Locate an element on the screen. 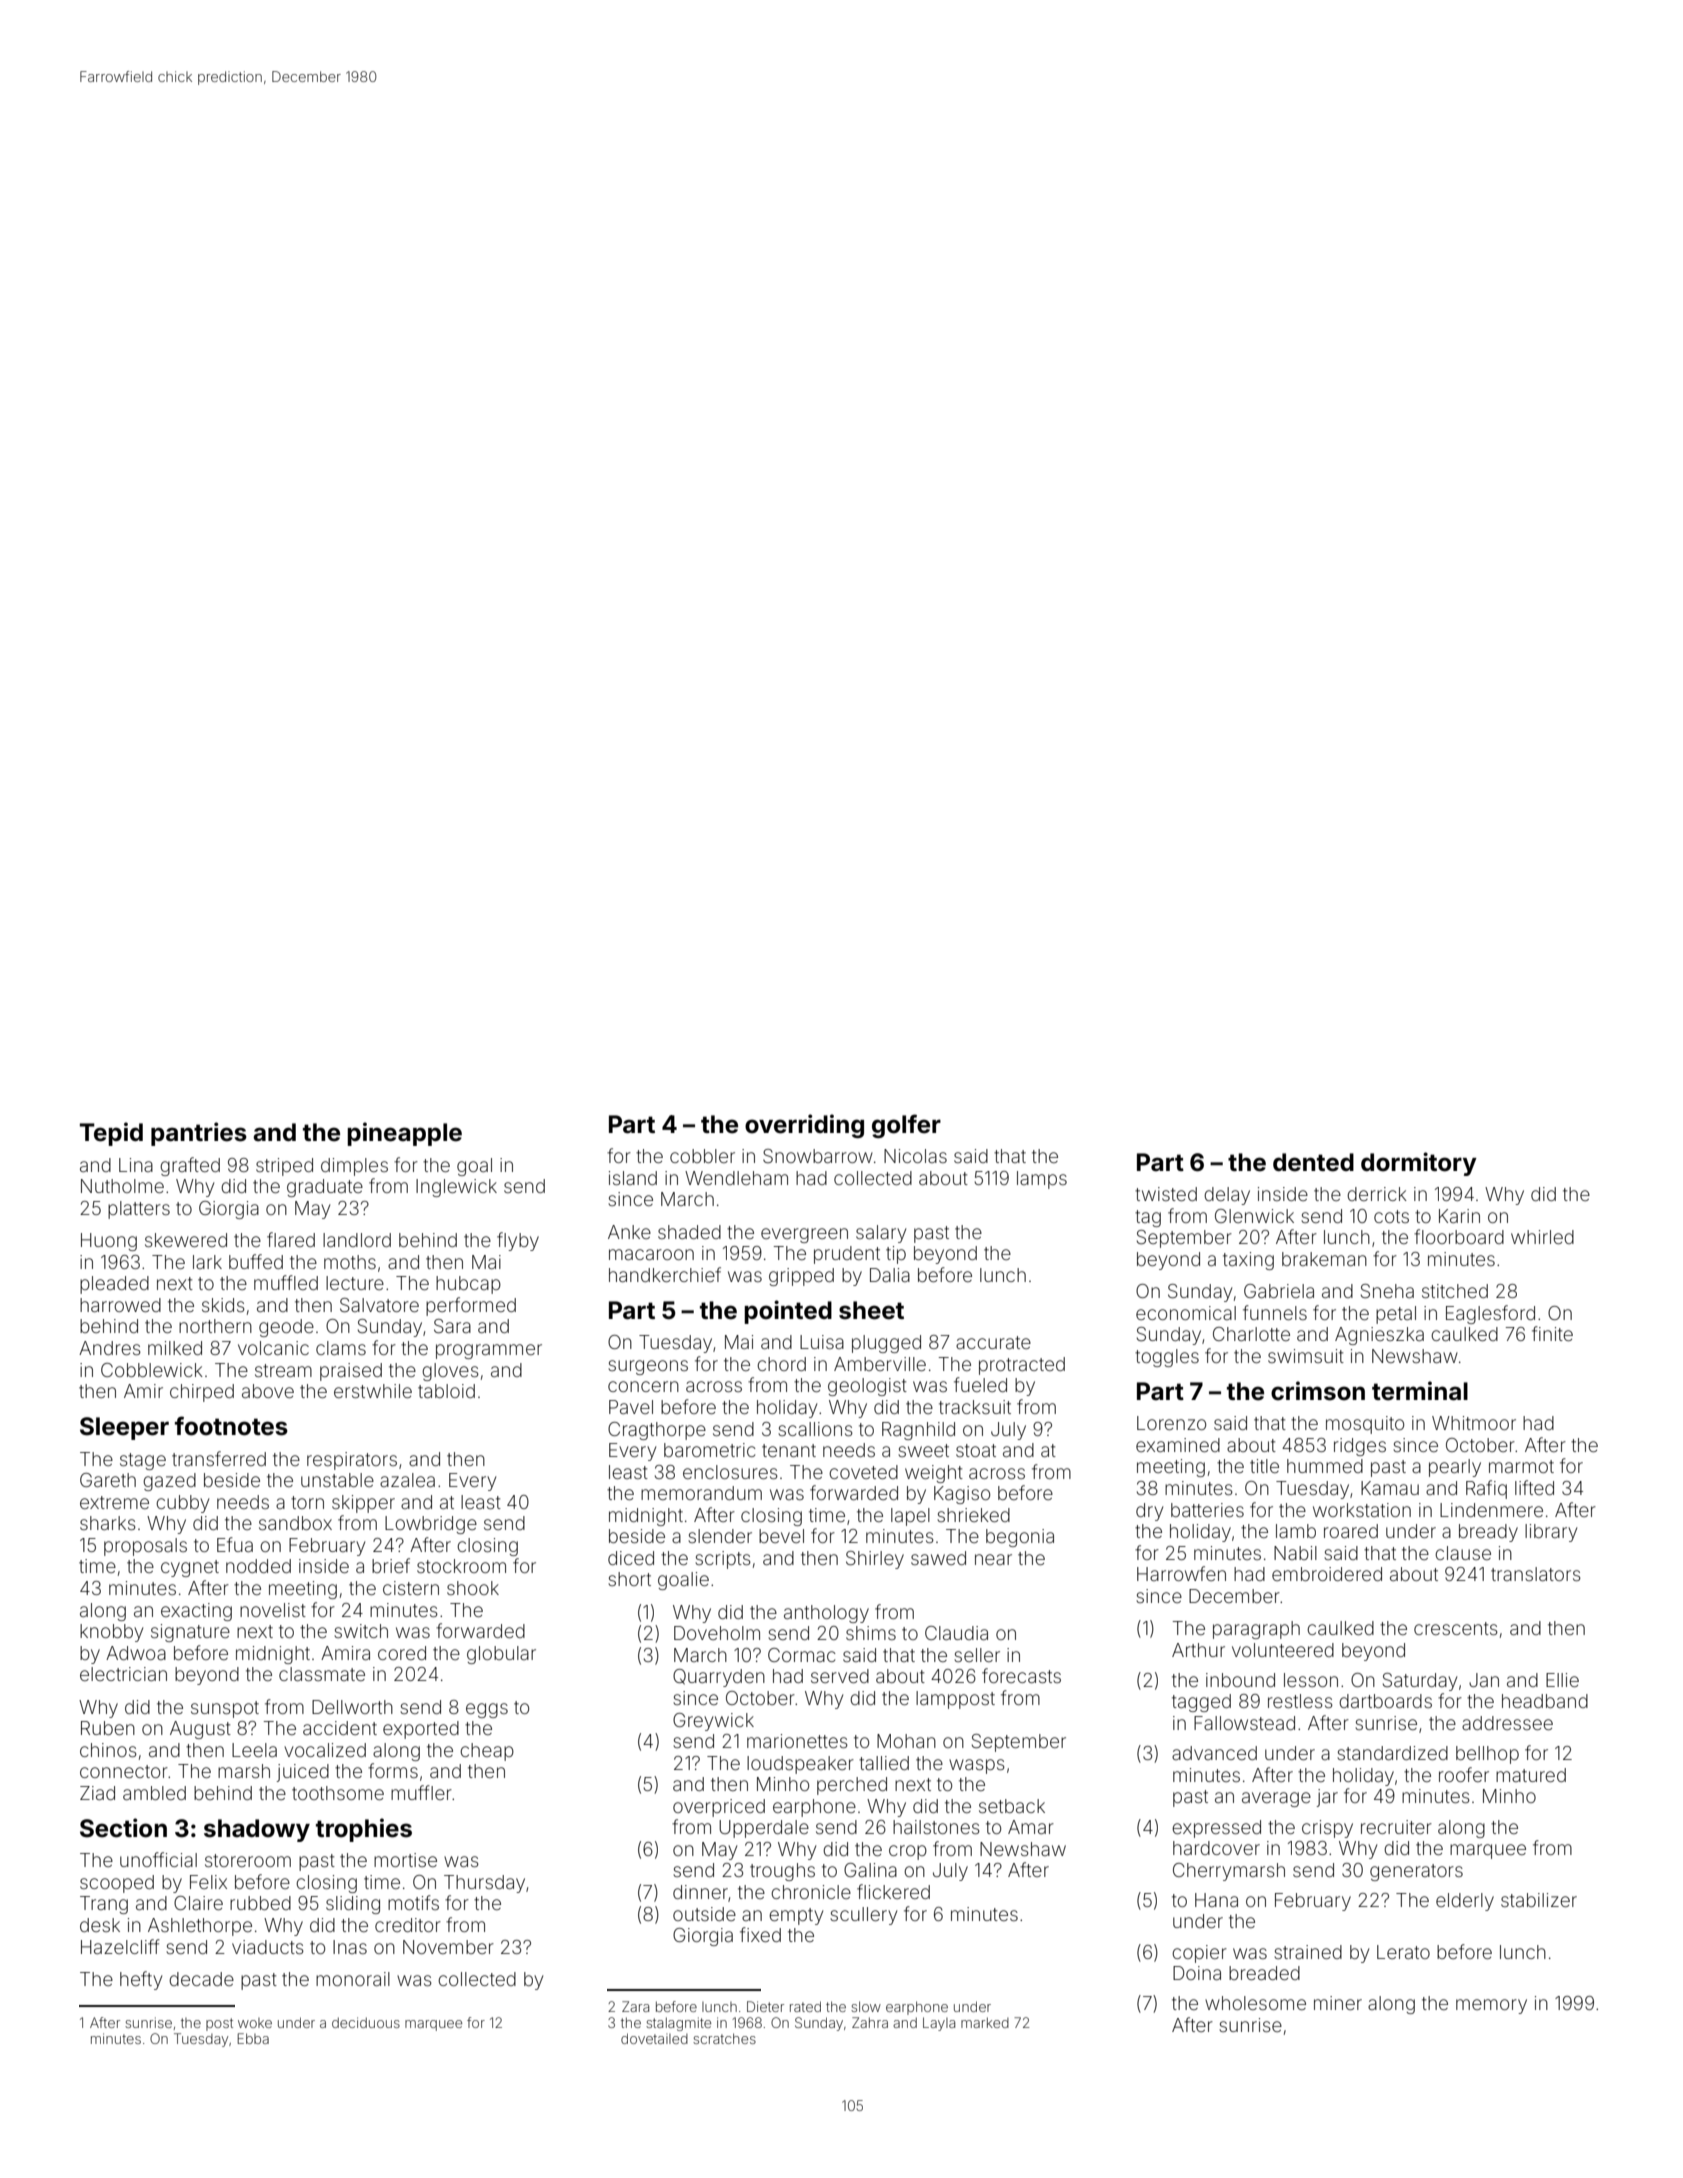 This screenshot has height=2178, width=1683. Layla is located at coordinates (939, 2024).
